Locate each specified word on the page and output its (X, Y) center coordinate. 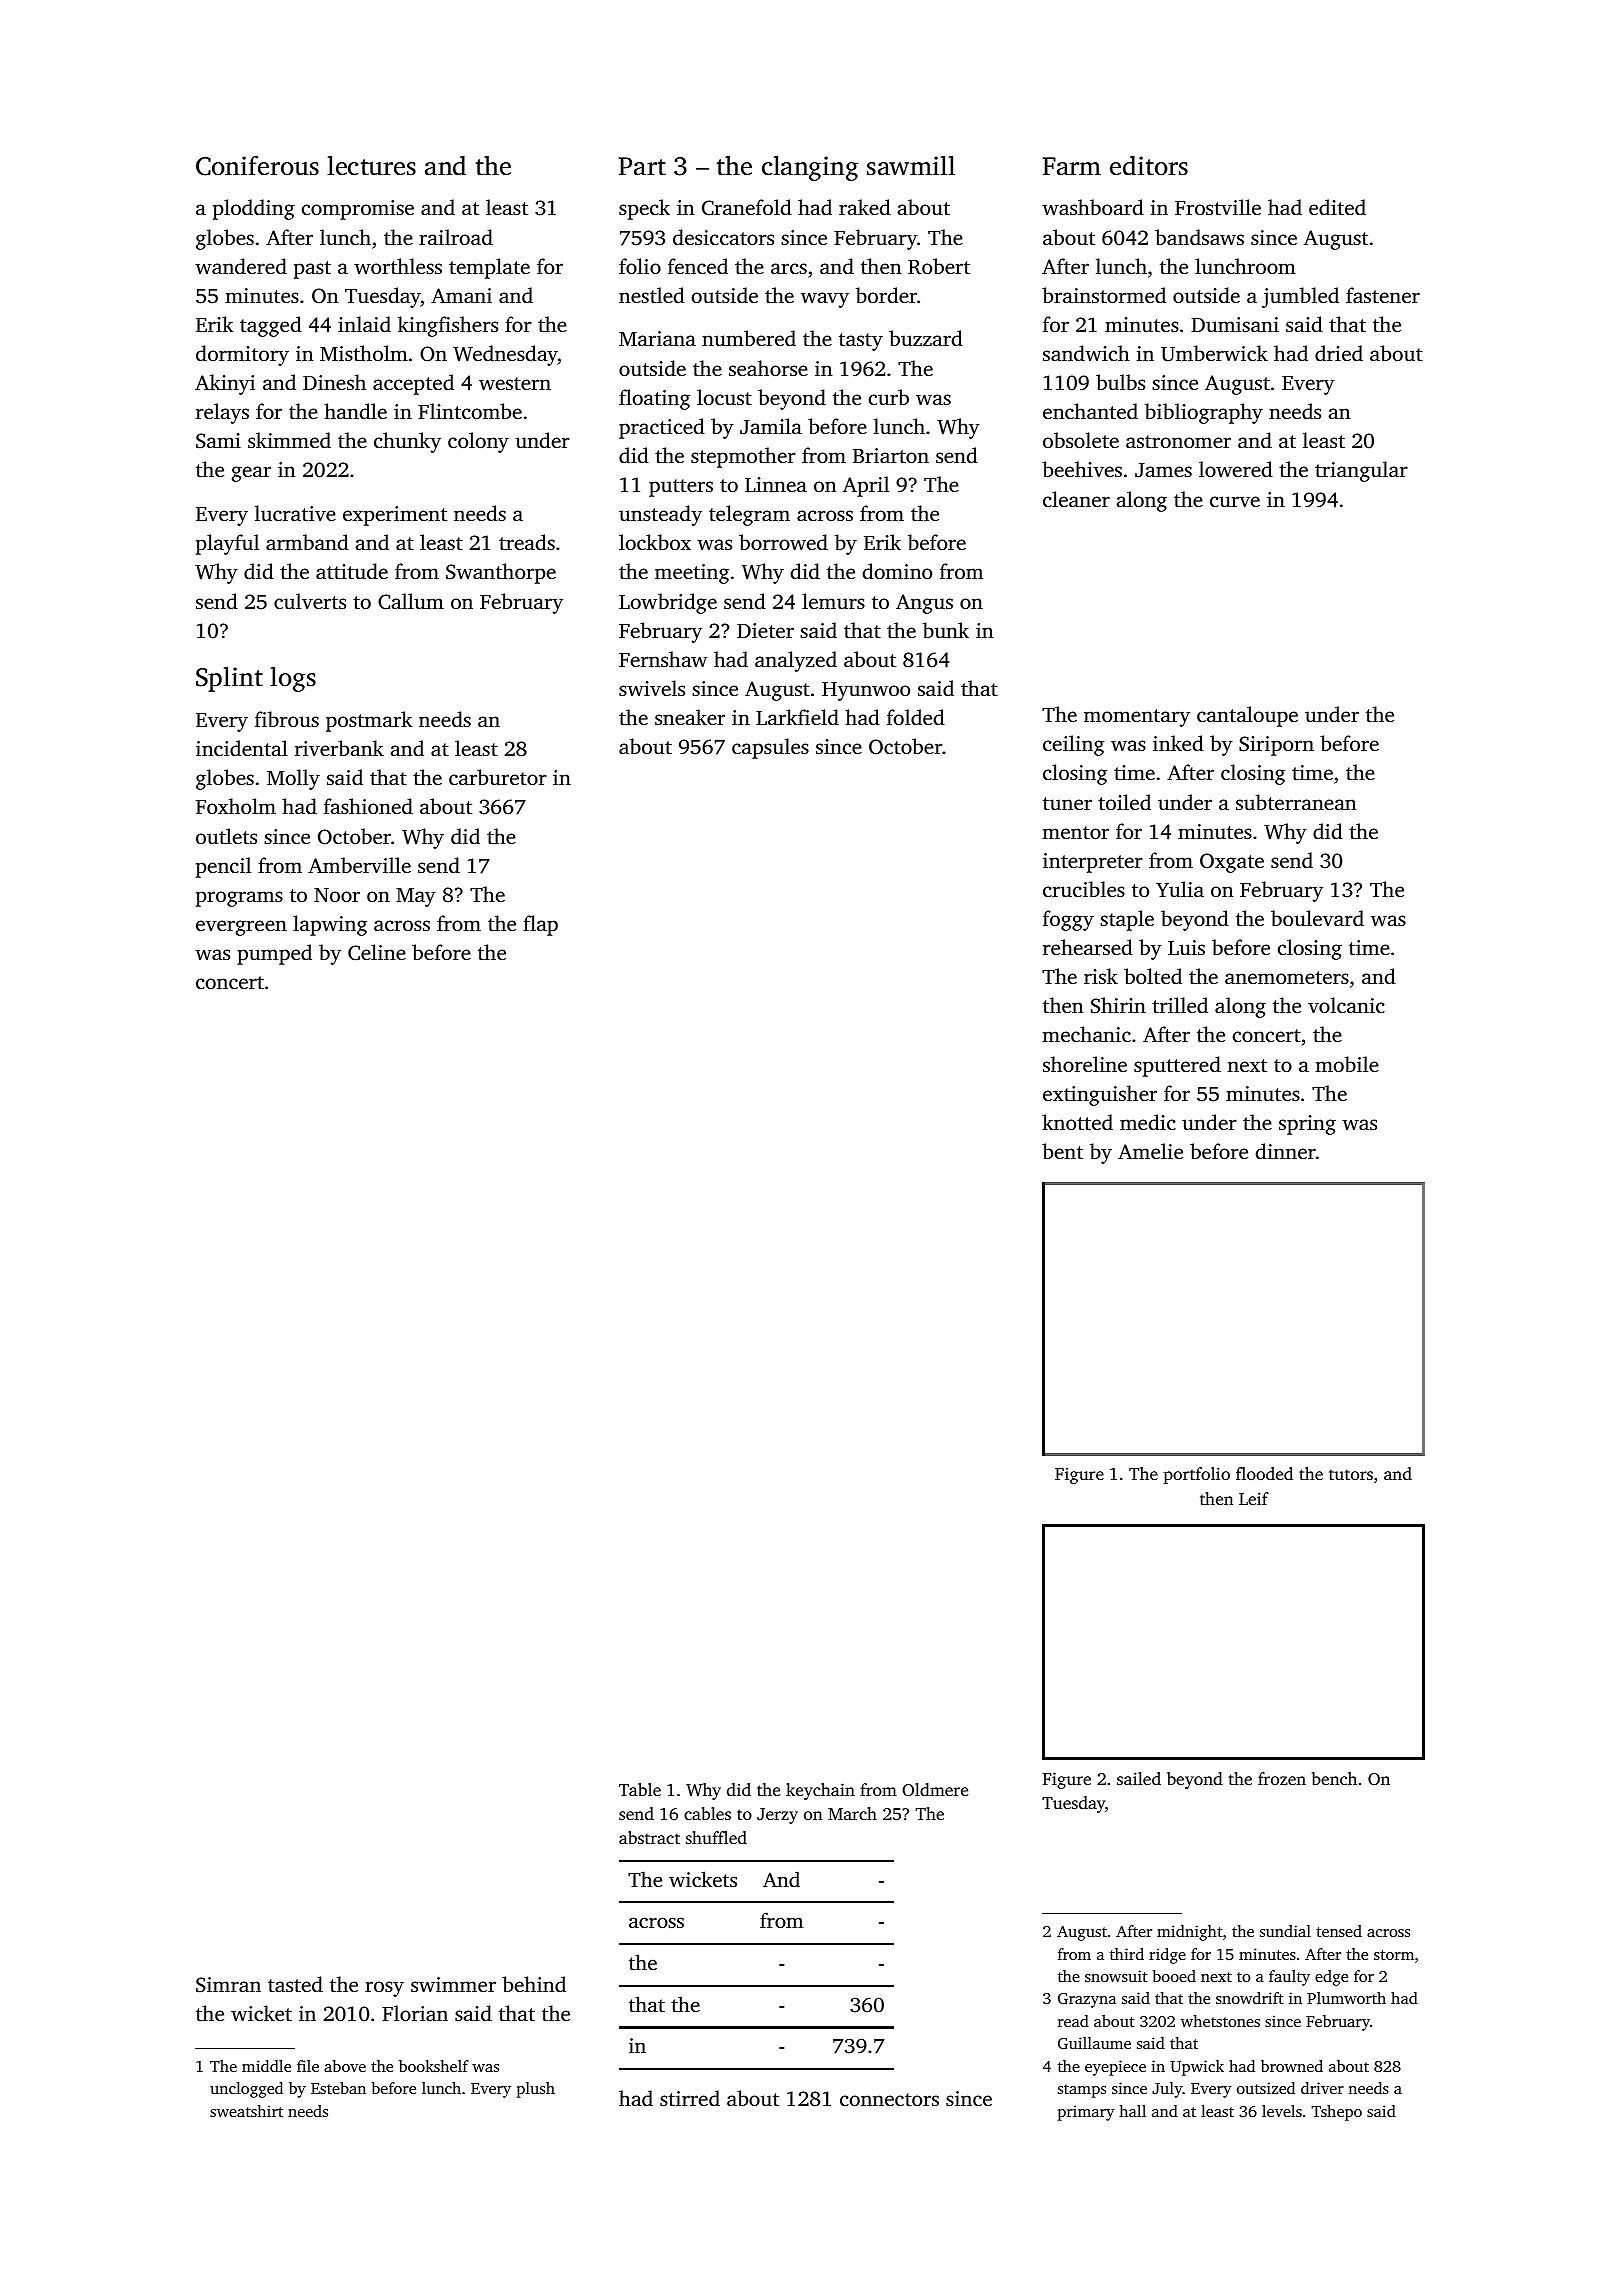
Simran (228, 1985)
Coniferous (257, 166)
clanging (810, 168)
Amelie (1150, 1151)
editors (1149, 165)
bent (1062, 1151)
